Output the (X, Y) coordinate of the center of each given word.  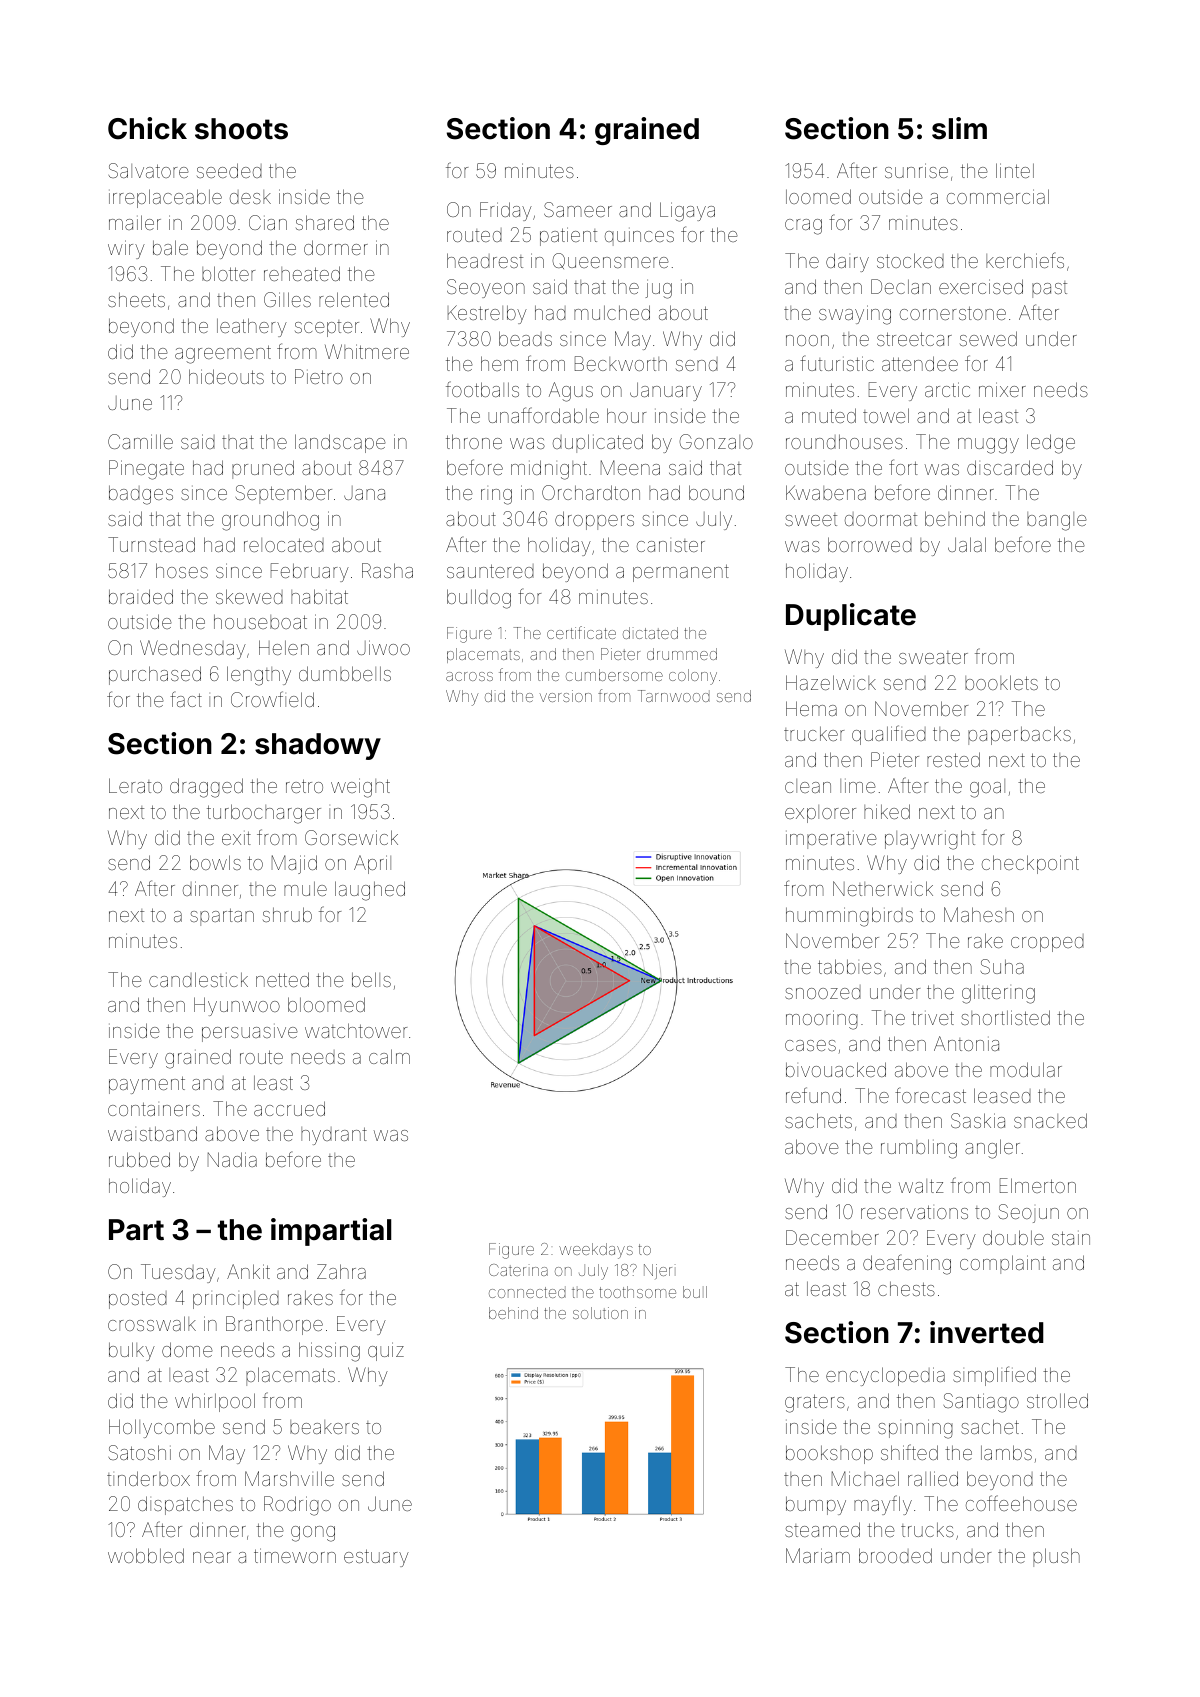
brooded (895, 1555)
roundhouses (844, 441)
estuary (376, 1558)
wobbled (146, 1555)
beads (525, 338)
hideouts (226, 376)
